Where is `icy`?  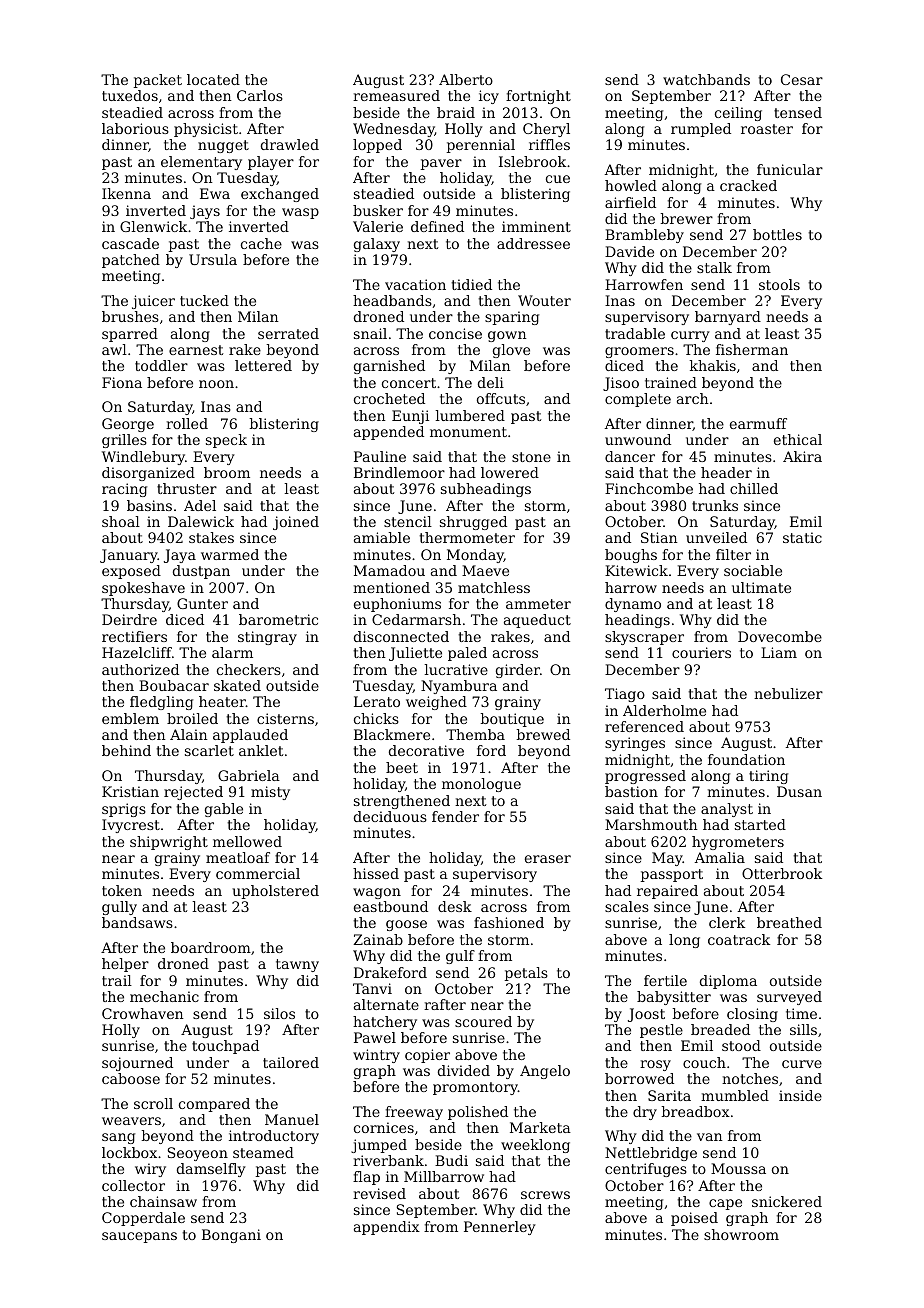 icy is located at coordinates (489, 97).
